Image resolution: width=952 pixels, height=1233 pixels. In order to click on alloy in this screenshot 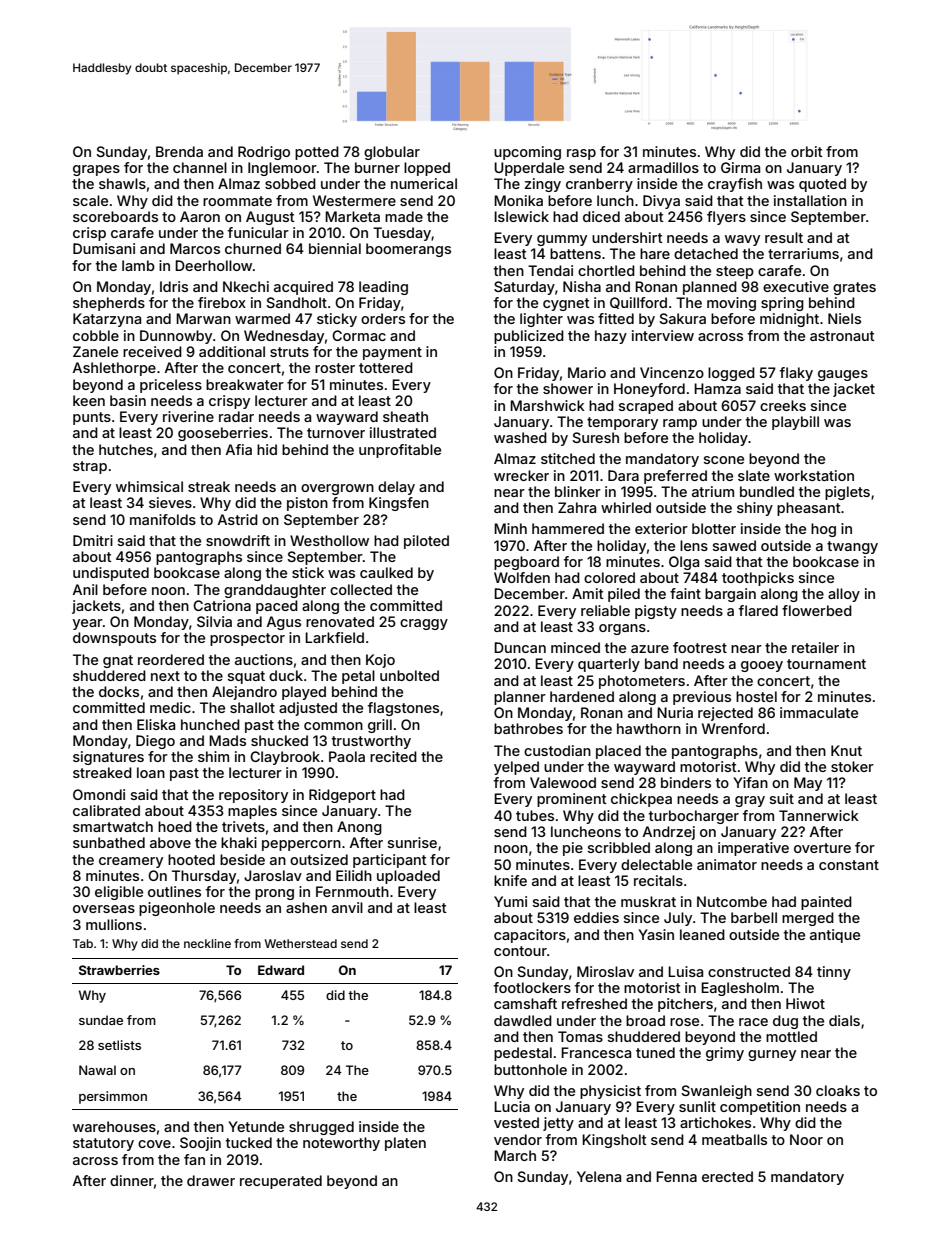, I will do `click(844, 595)`.
